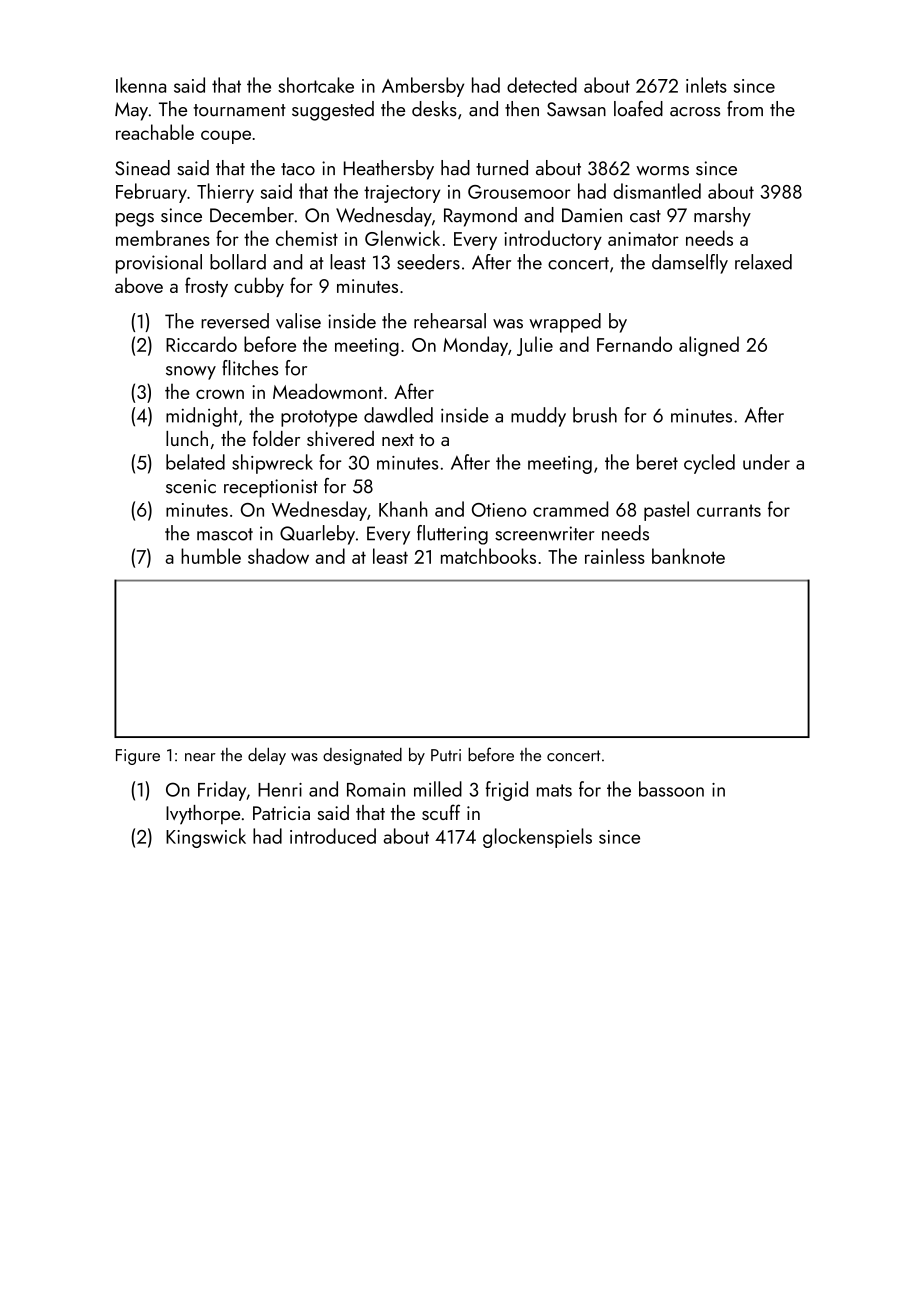  What do you see at coordinates (542, 85) in the image?
I see `detected` at bounding box center [542, 85].
